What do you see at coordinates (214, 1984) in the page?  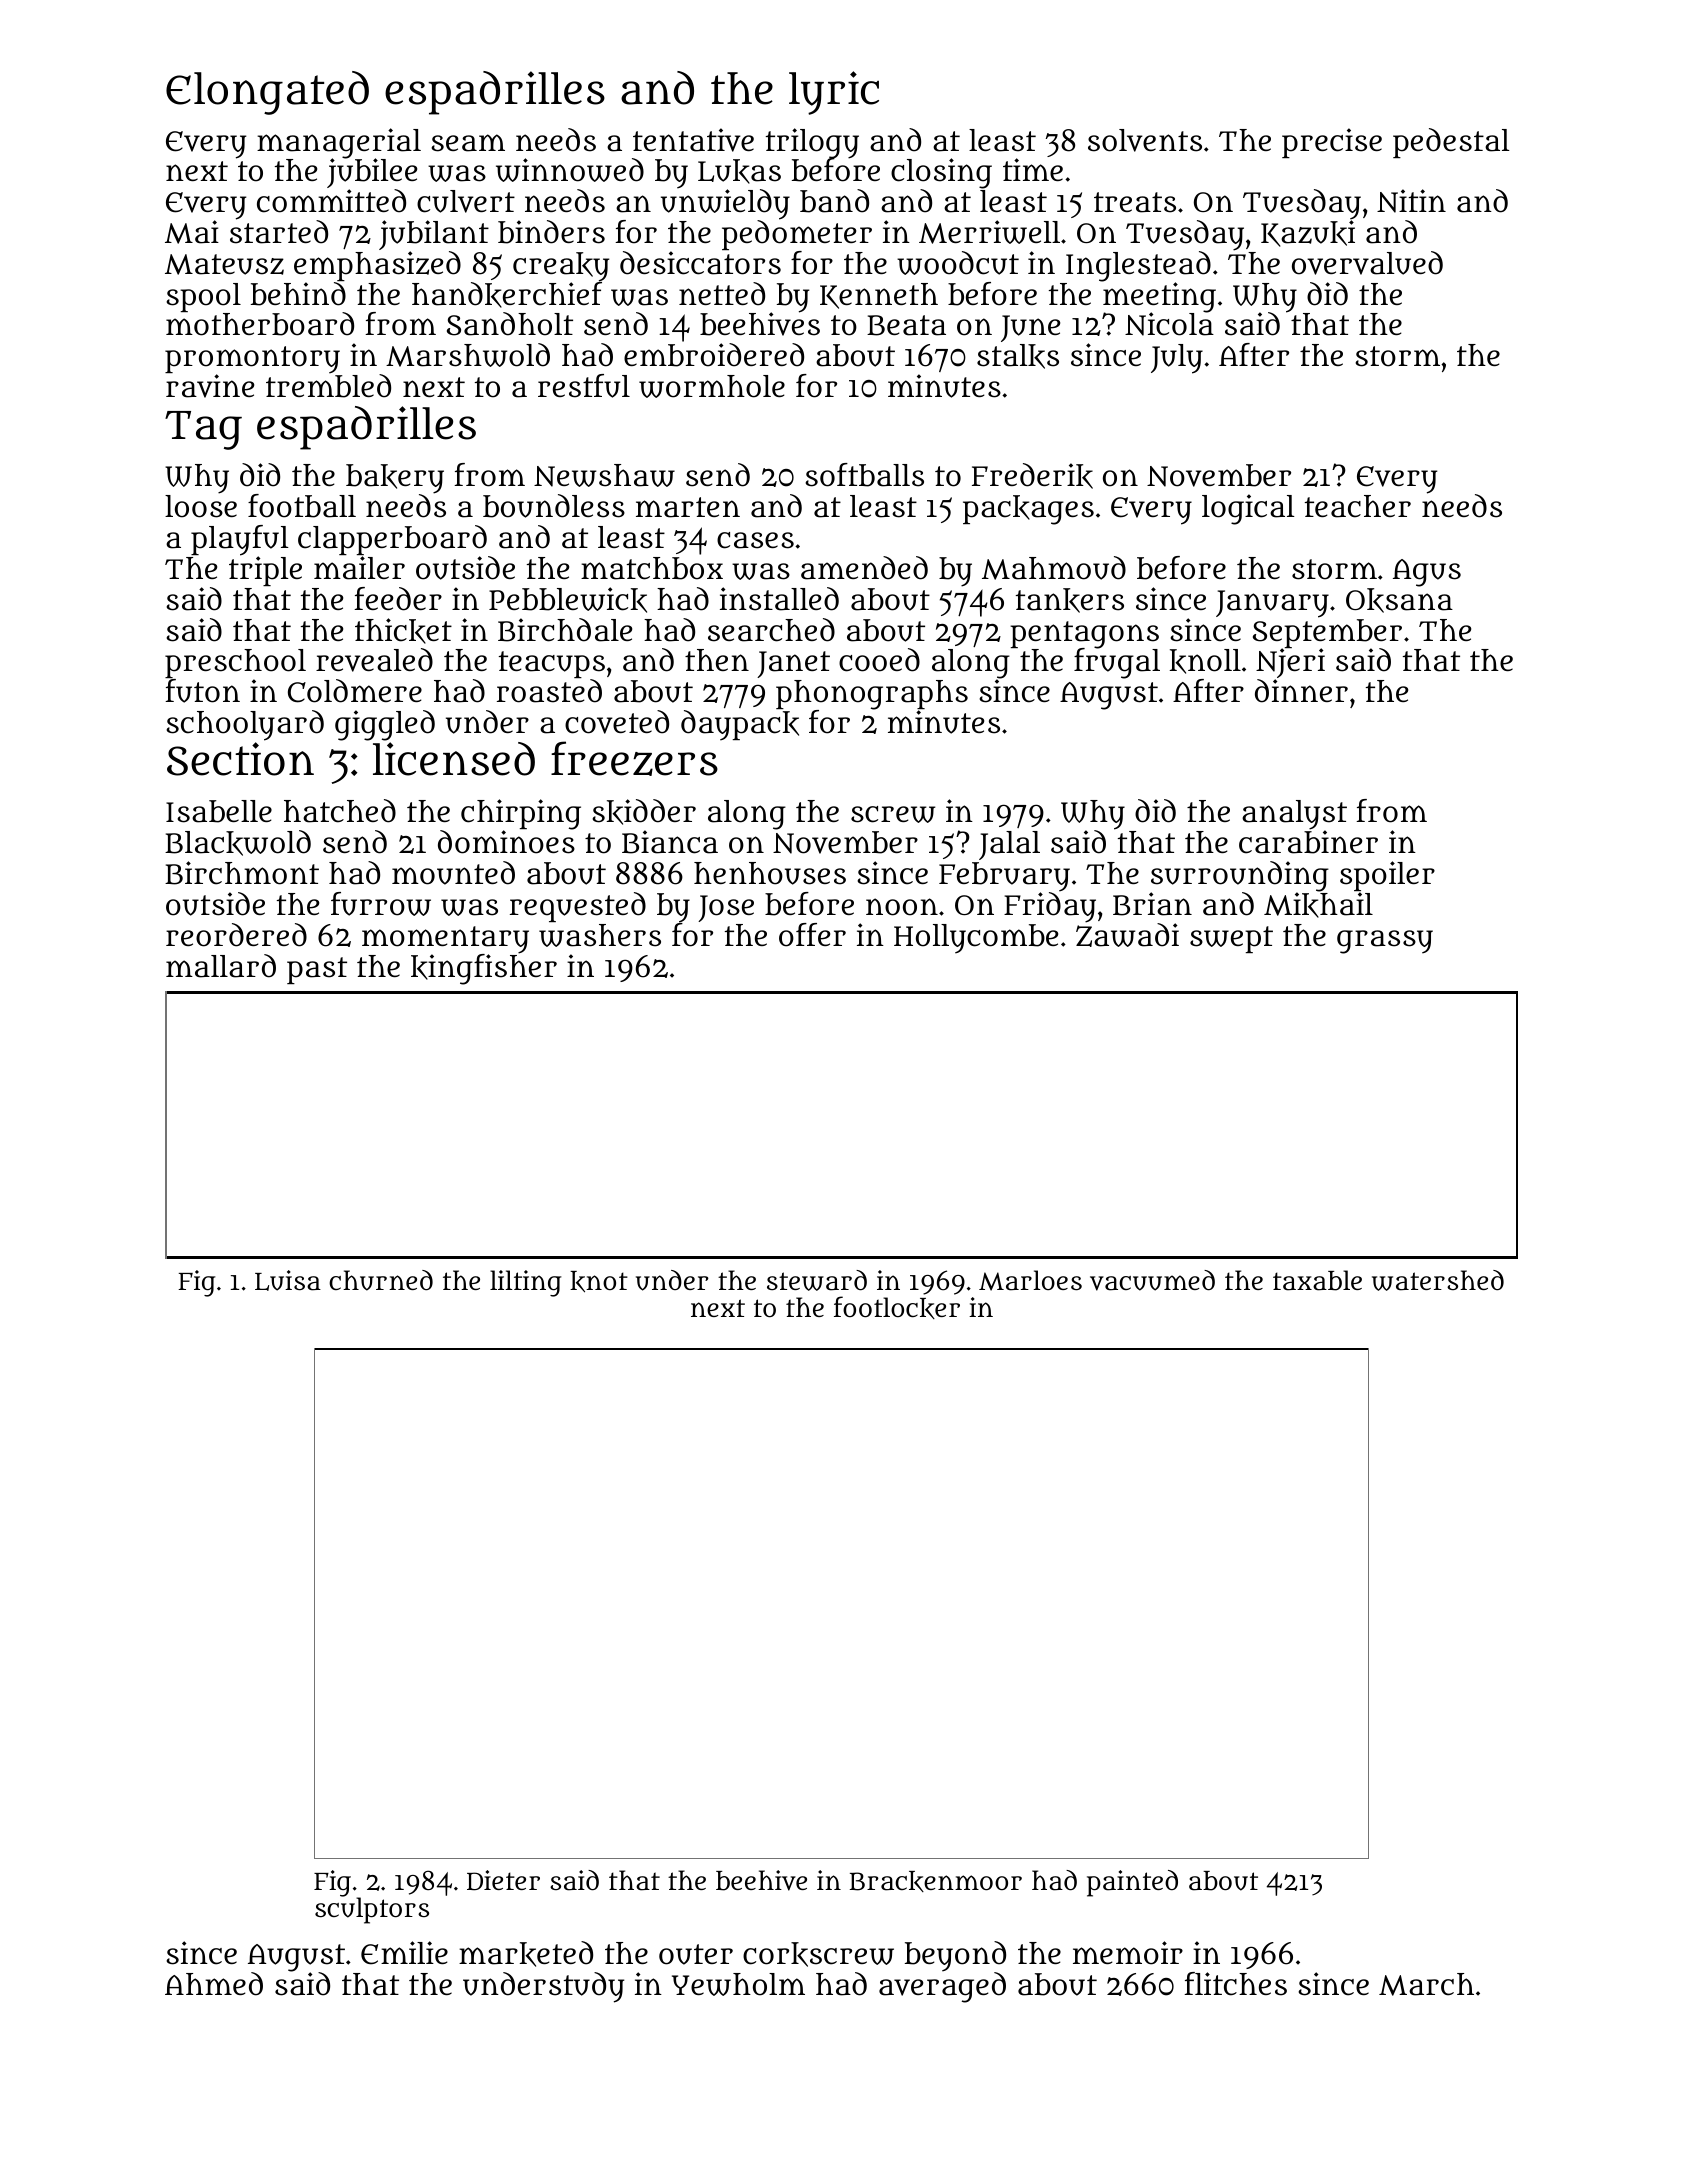 I see `Ahmed` at bounding box center [214, 1984].
